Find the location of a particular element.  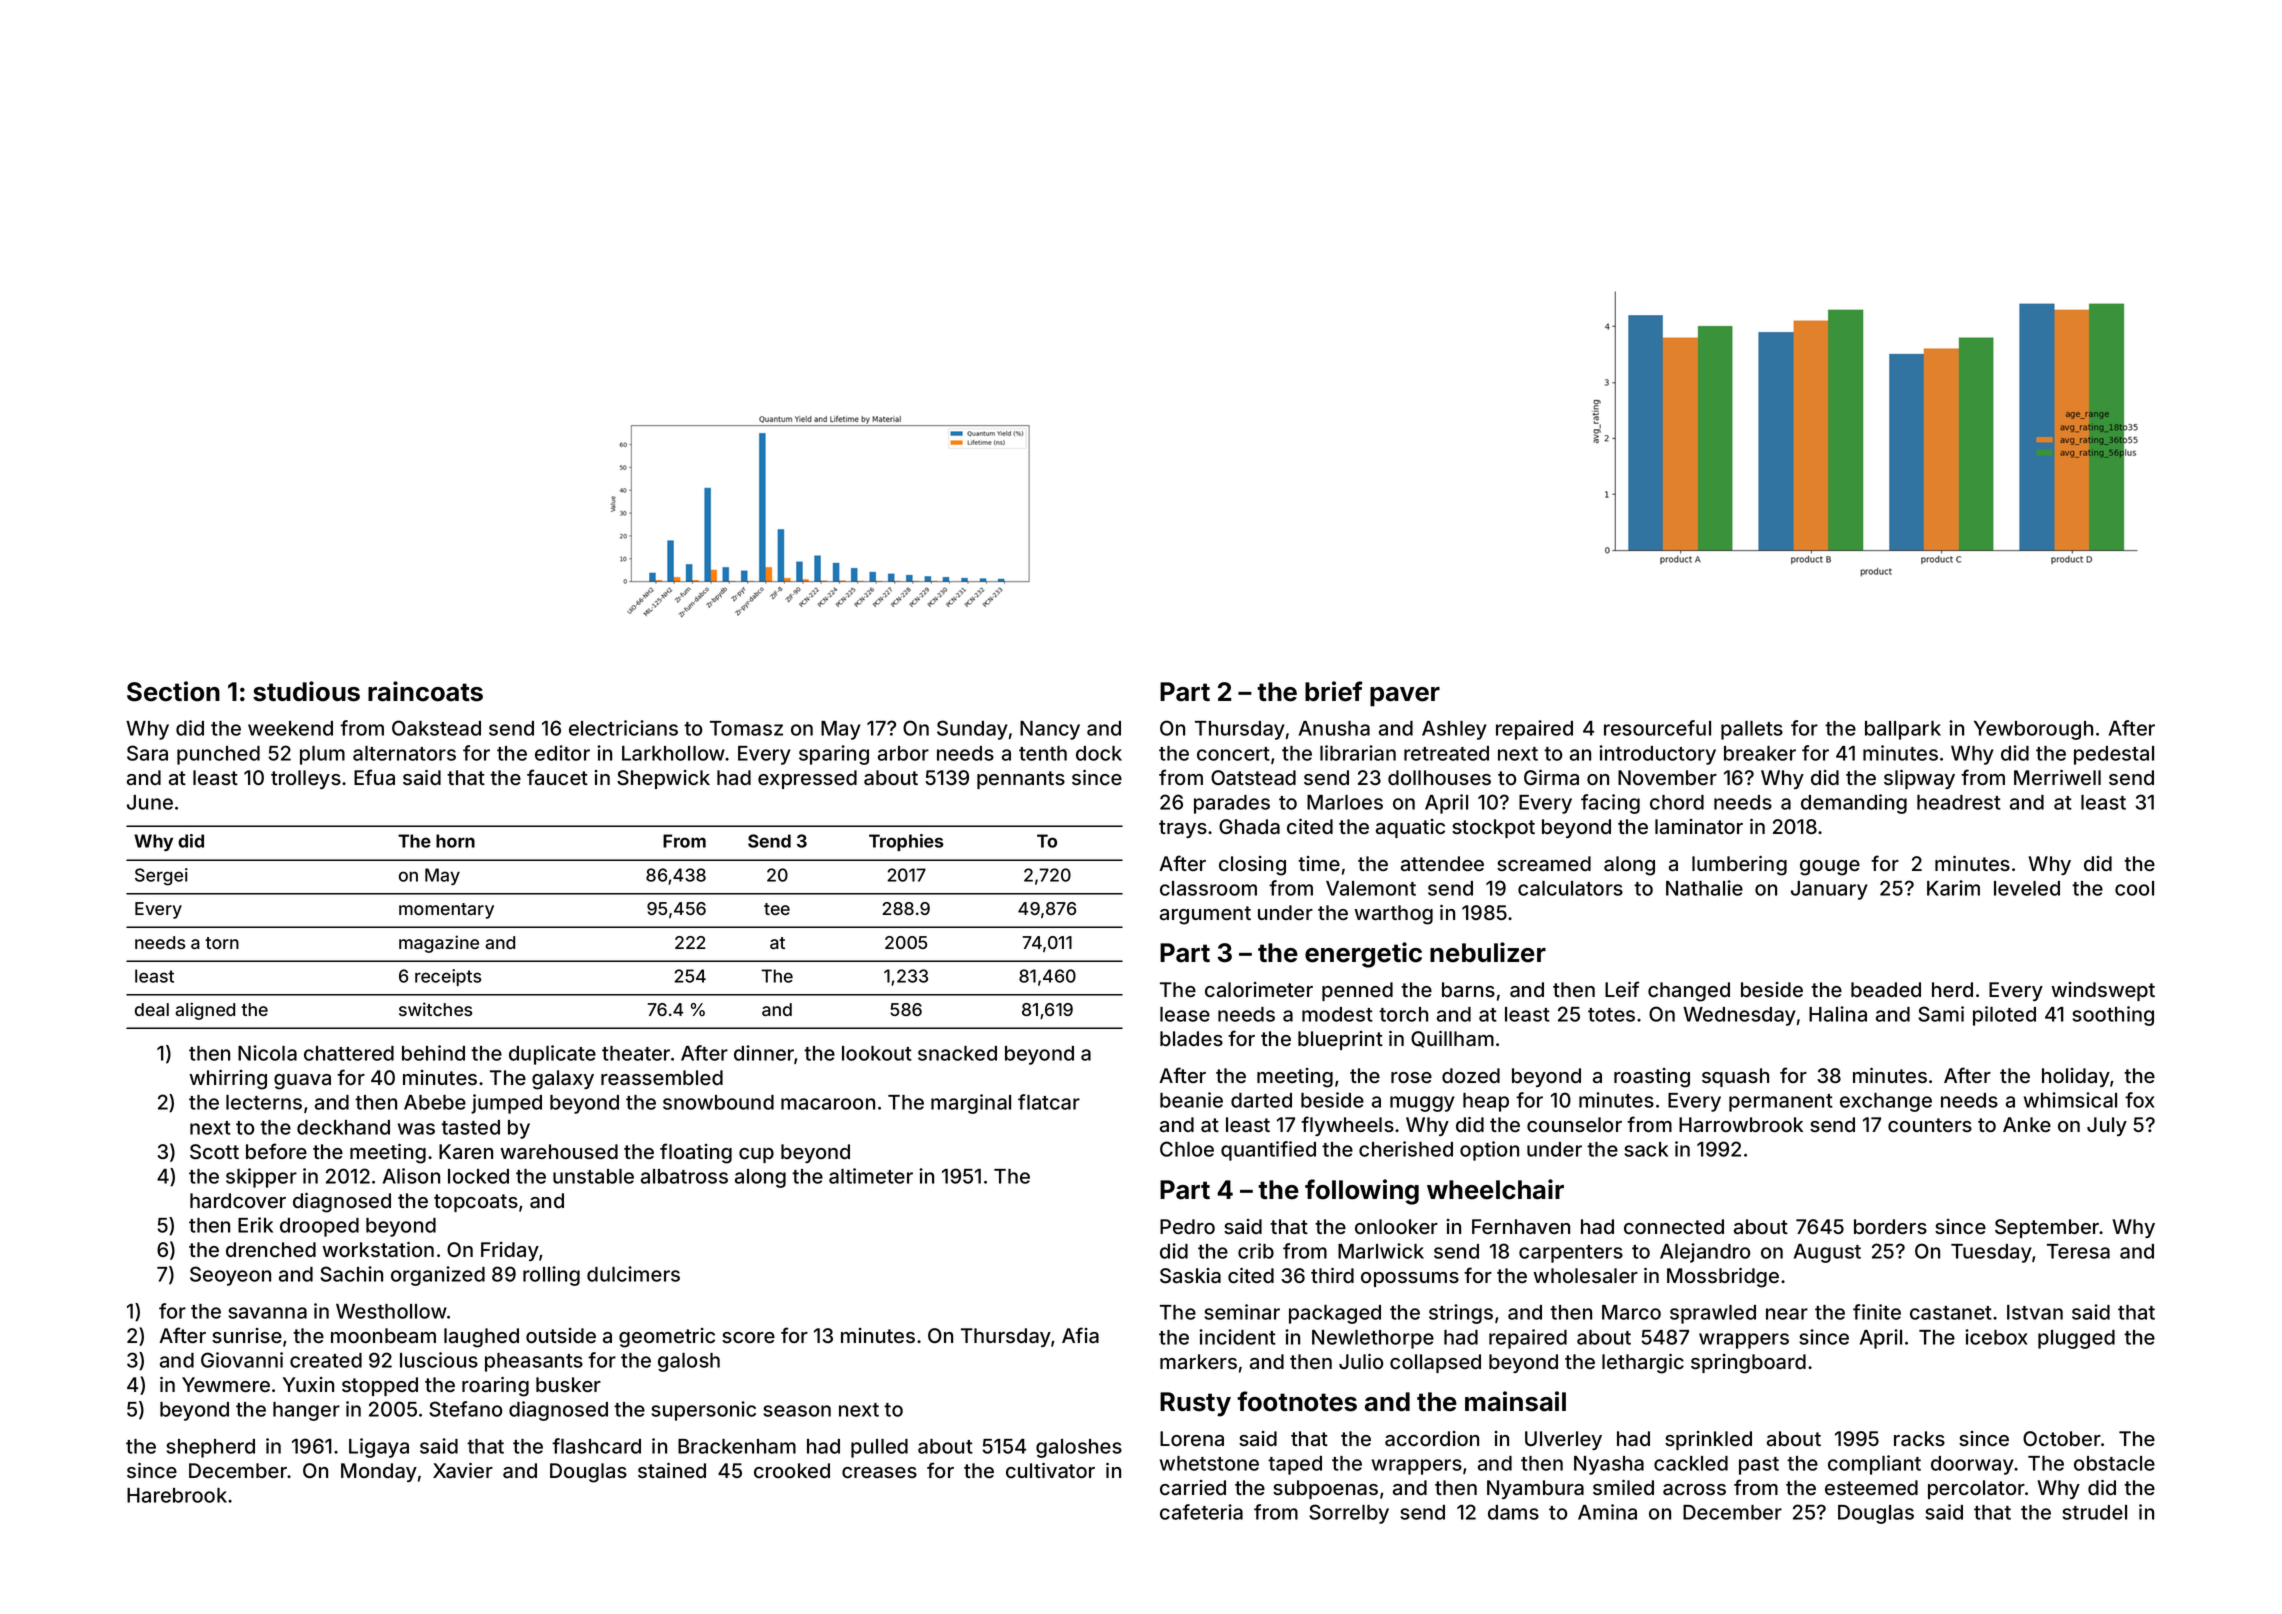

dams is located at coordinates (1513, 1512).
